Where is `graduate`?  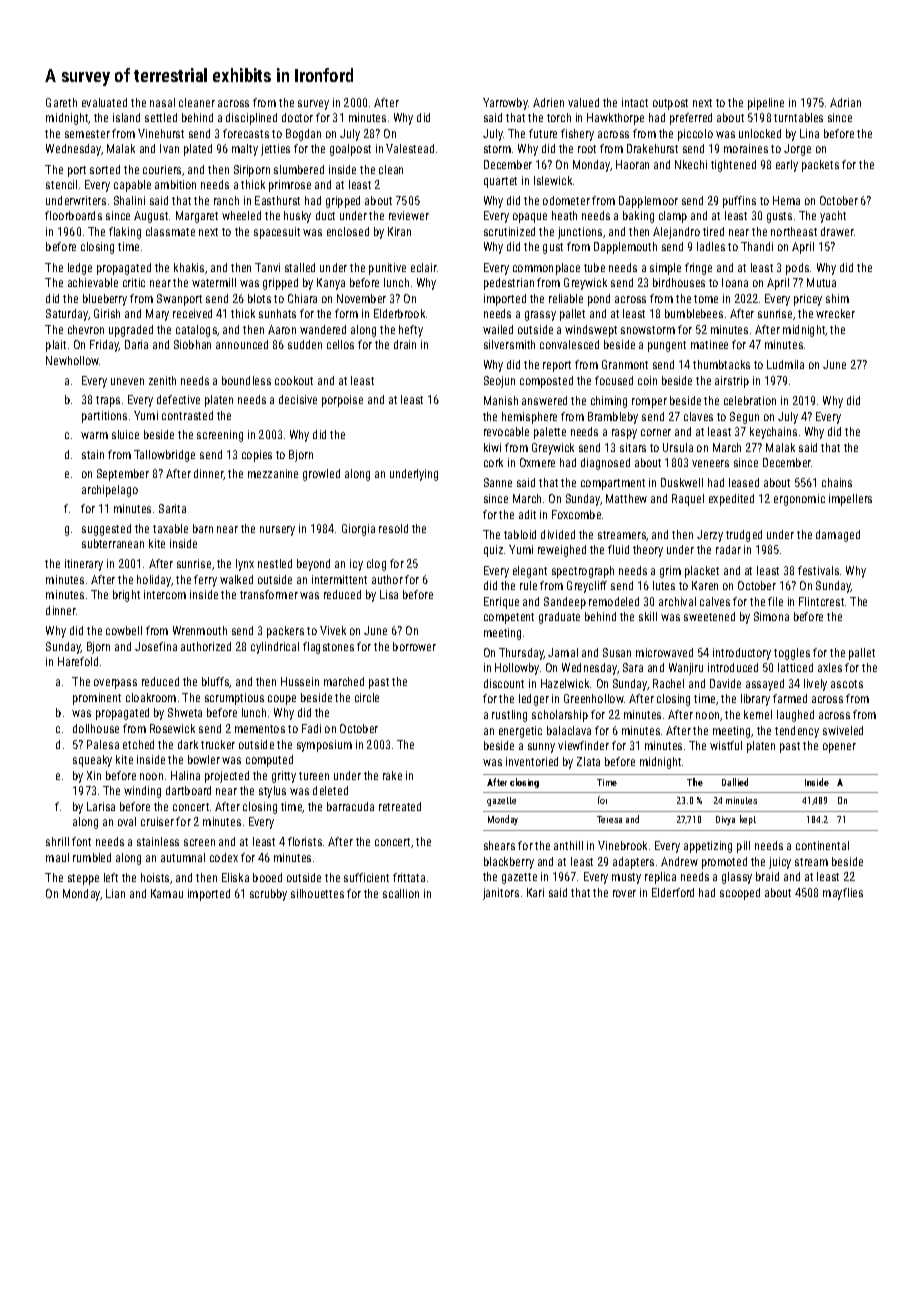
graduate is located at coordinates (559, 618).
